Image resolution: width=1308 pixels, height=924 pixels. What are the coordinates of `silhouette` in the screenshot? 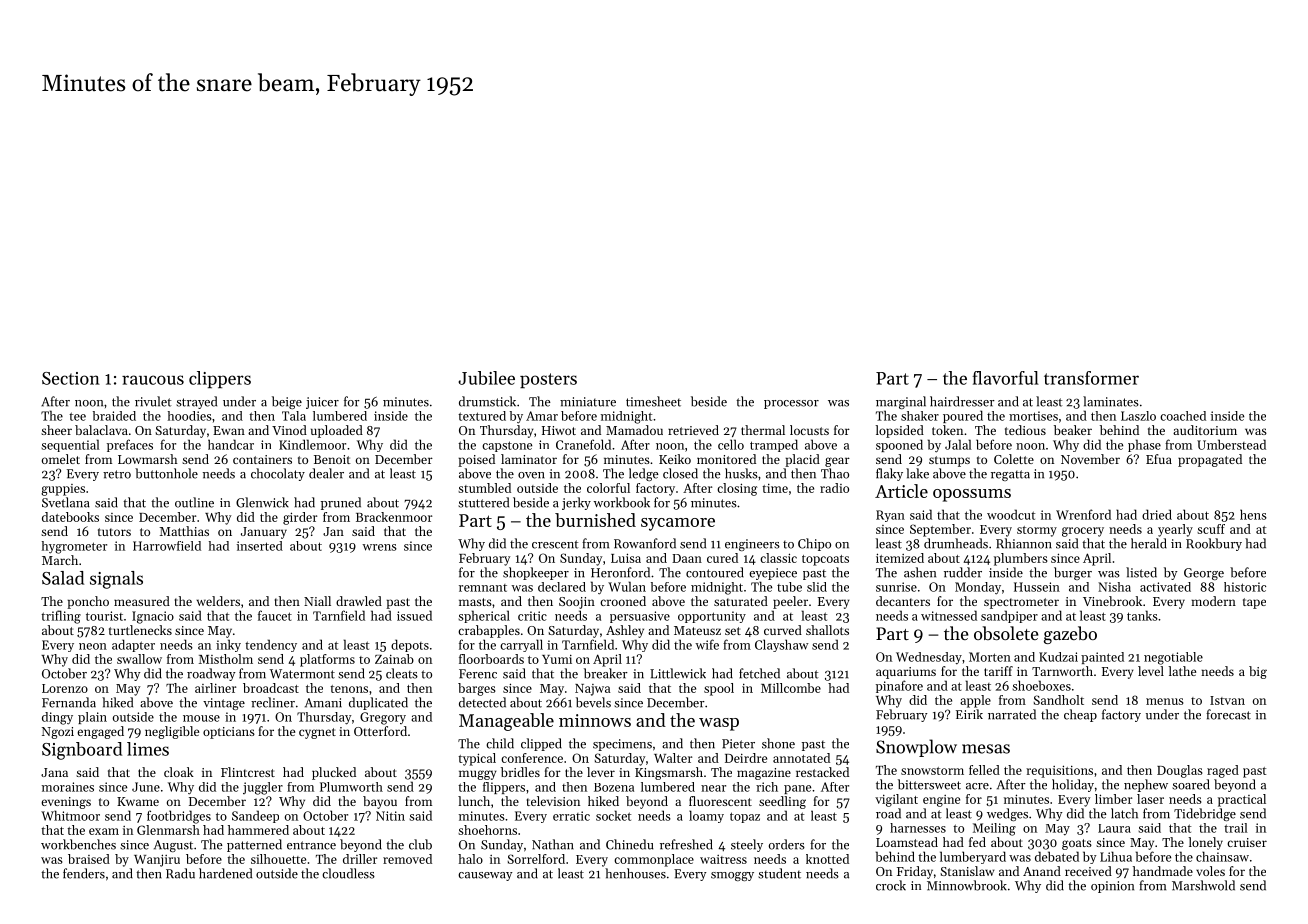 It's located at (278, 859).
